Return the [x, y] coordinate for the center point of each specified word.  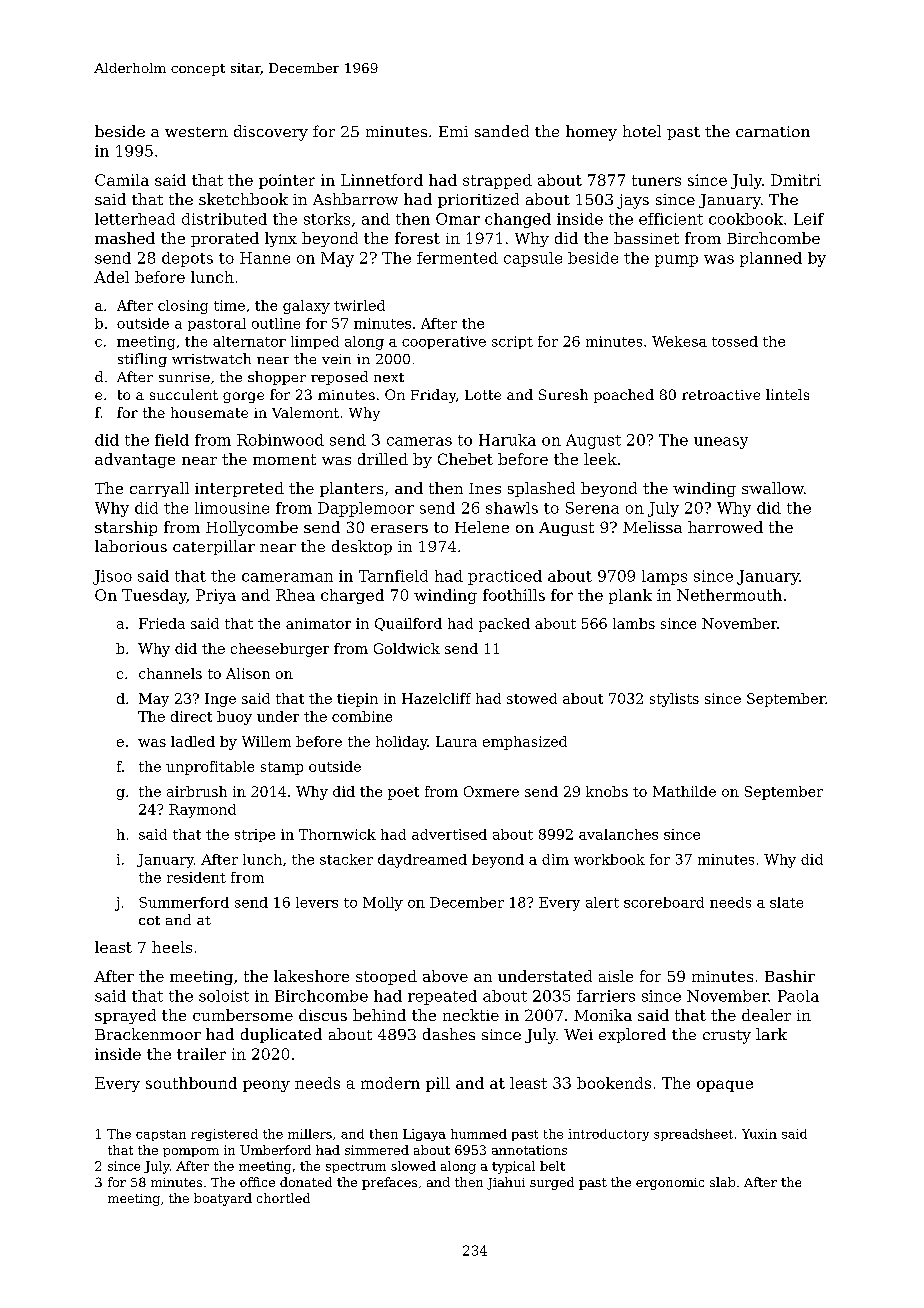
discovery [271, 133]
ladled [193, 741]
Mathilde [684, 791]
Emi [453, 131]
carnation [773, 131]
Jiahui [506, 1183]
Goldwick [407, 648]
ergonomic [670, 1184]
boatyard [223, 1199]
